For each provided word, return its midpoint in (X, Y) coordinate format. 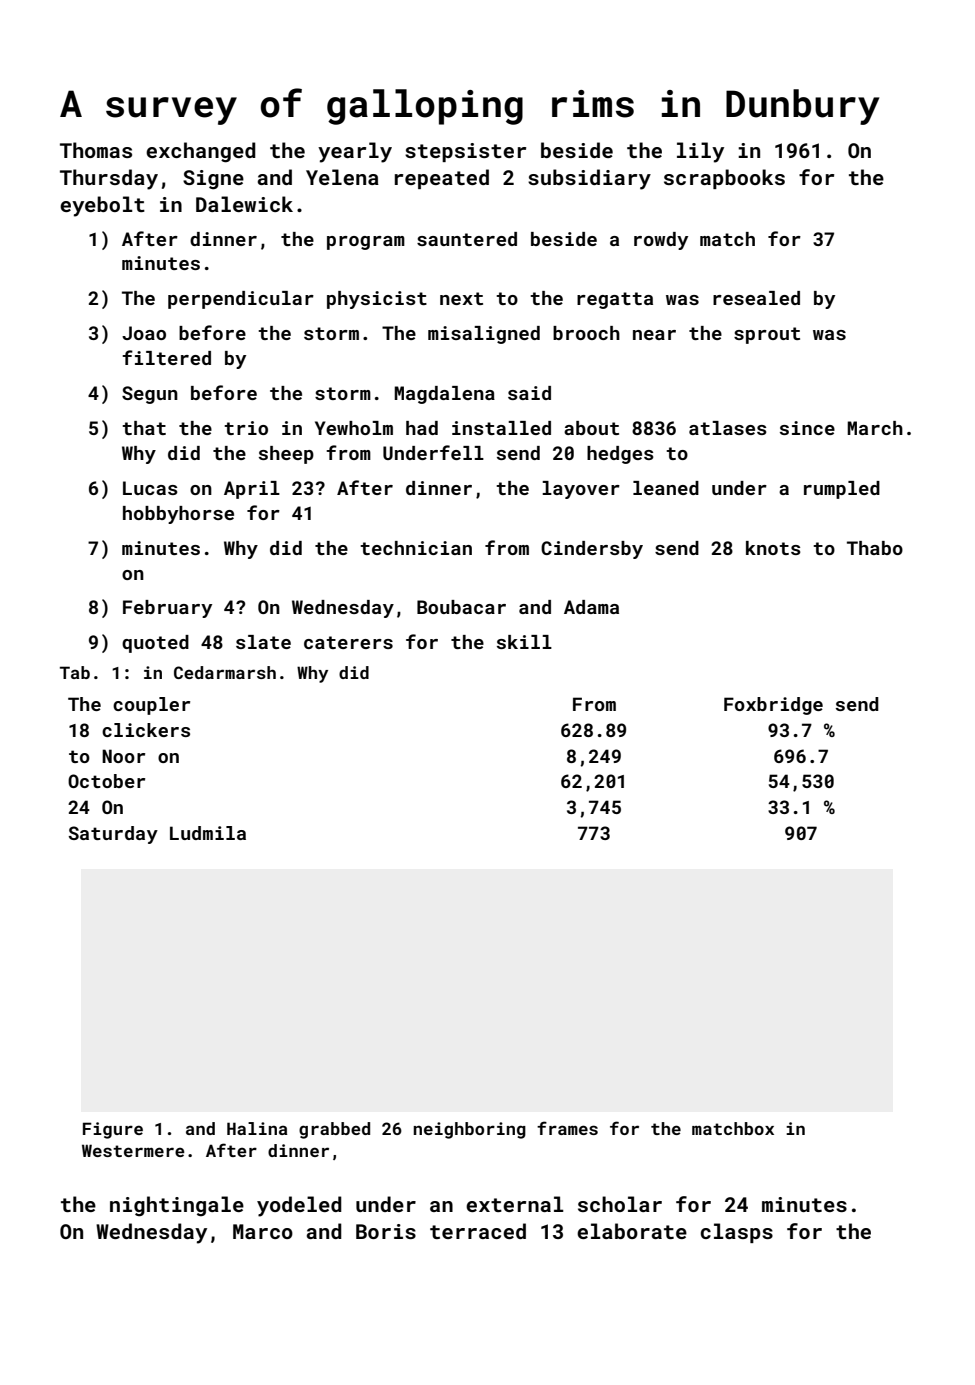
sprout (767, 335)
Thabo (875, 548)
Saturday (113, 835)
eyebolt (102, 206)
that (144, 428)
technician (416, 548)
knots (773, 548)
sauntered (467, 239)
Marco (263, 1231)
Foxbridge (773, 706)
